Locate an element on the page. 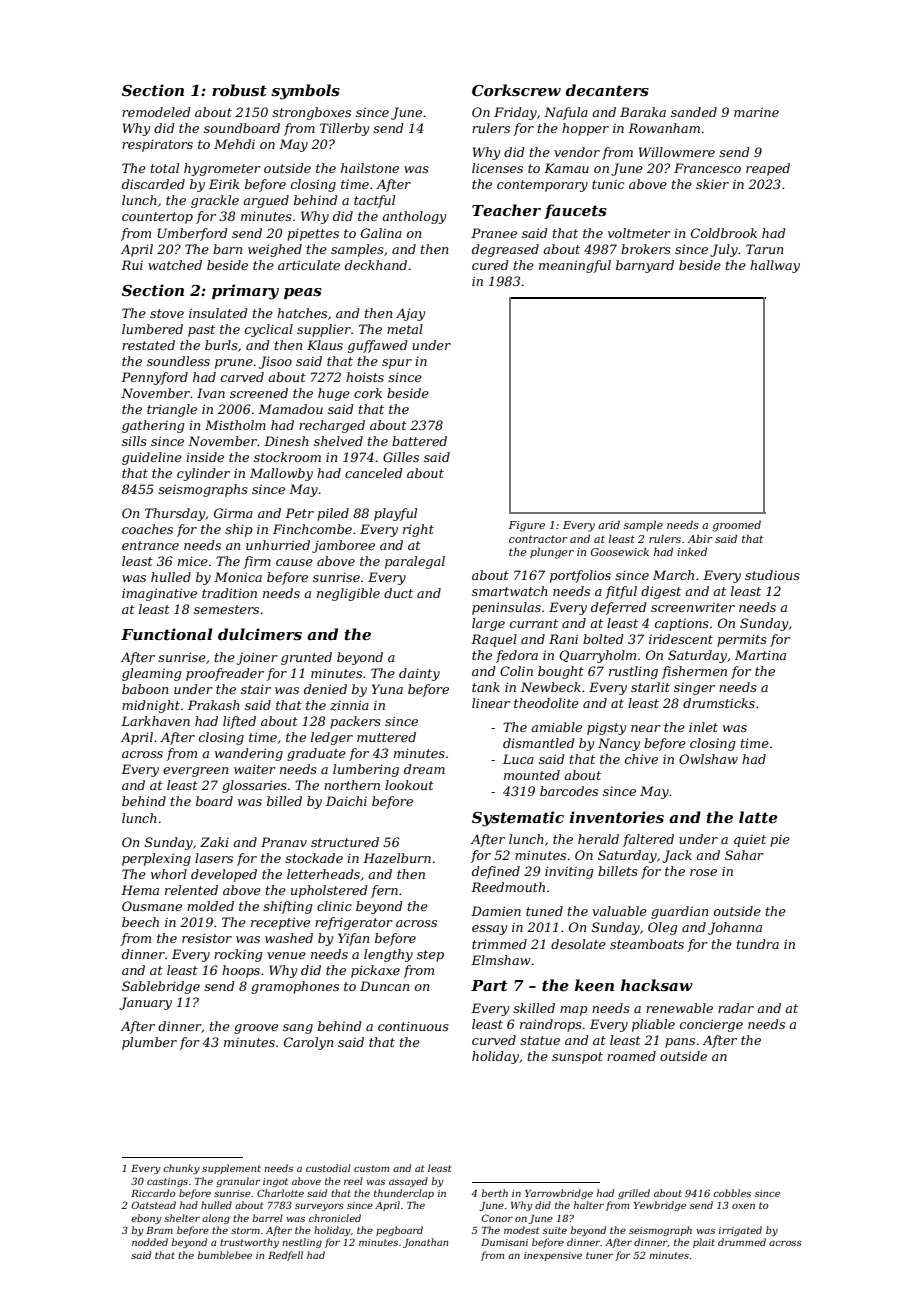  July is located at coordinates (724, 250).
